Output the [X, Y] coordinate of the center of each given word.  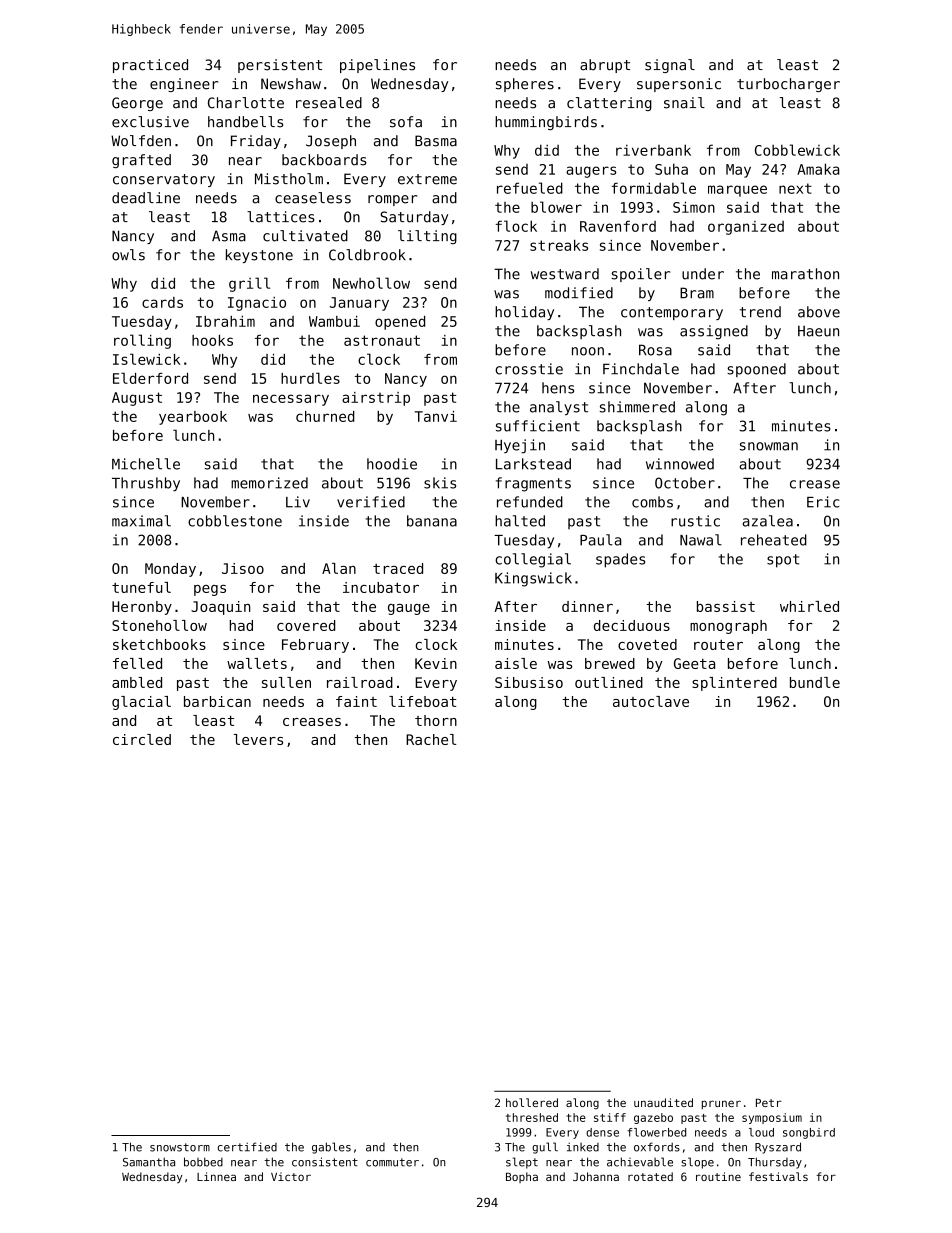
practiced [150, 66]
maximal [141, 521]
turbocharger [788, 85]
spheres [525, 85]
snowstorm [180, 1147]
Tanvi [436, 416]
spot [783, 561]
